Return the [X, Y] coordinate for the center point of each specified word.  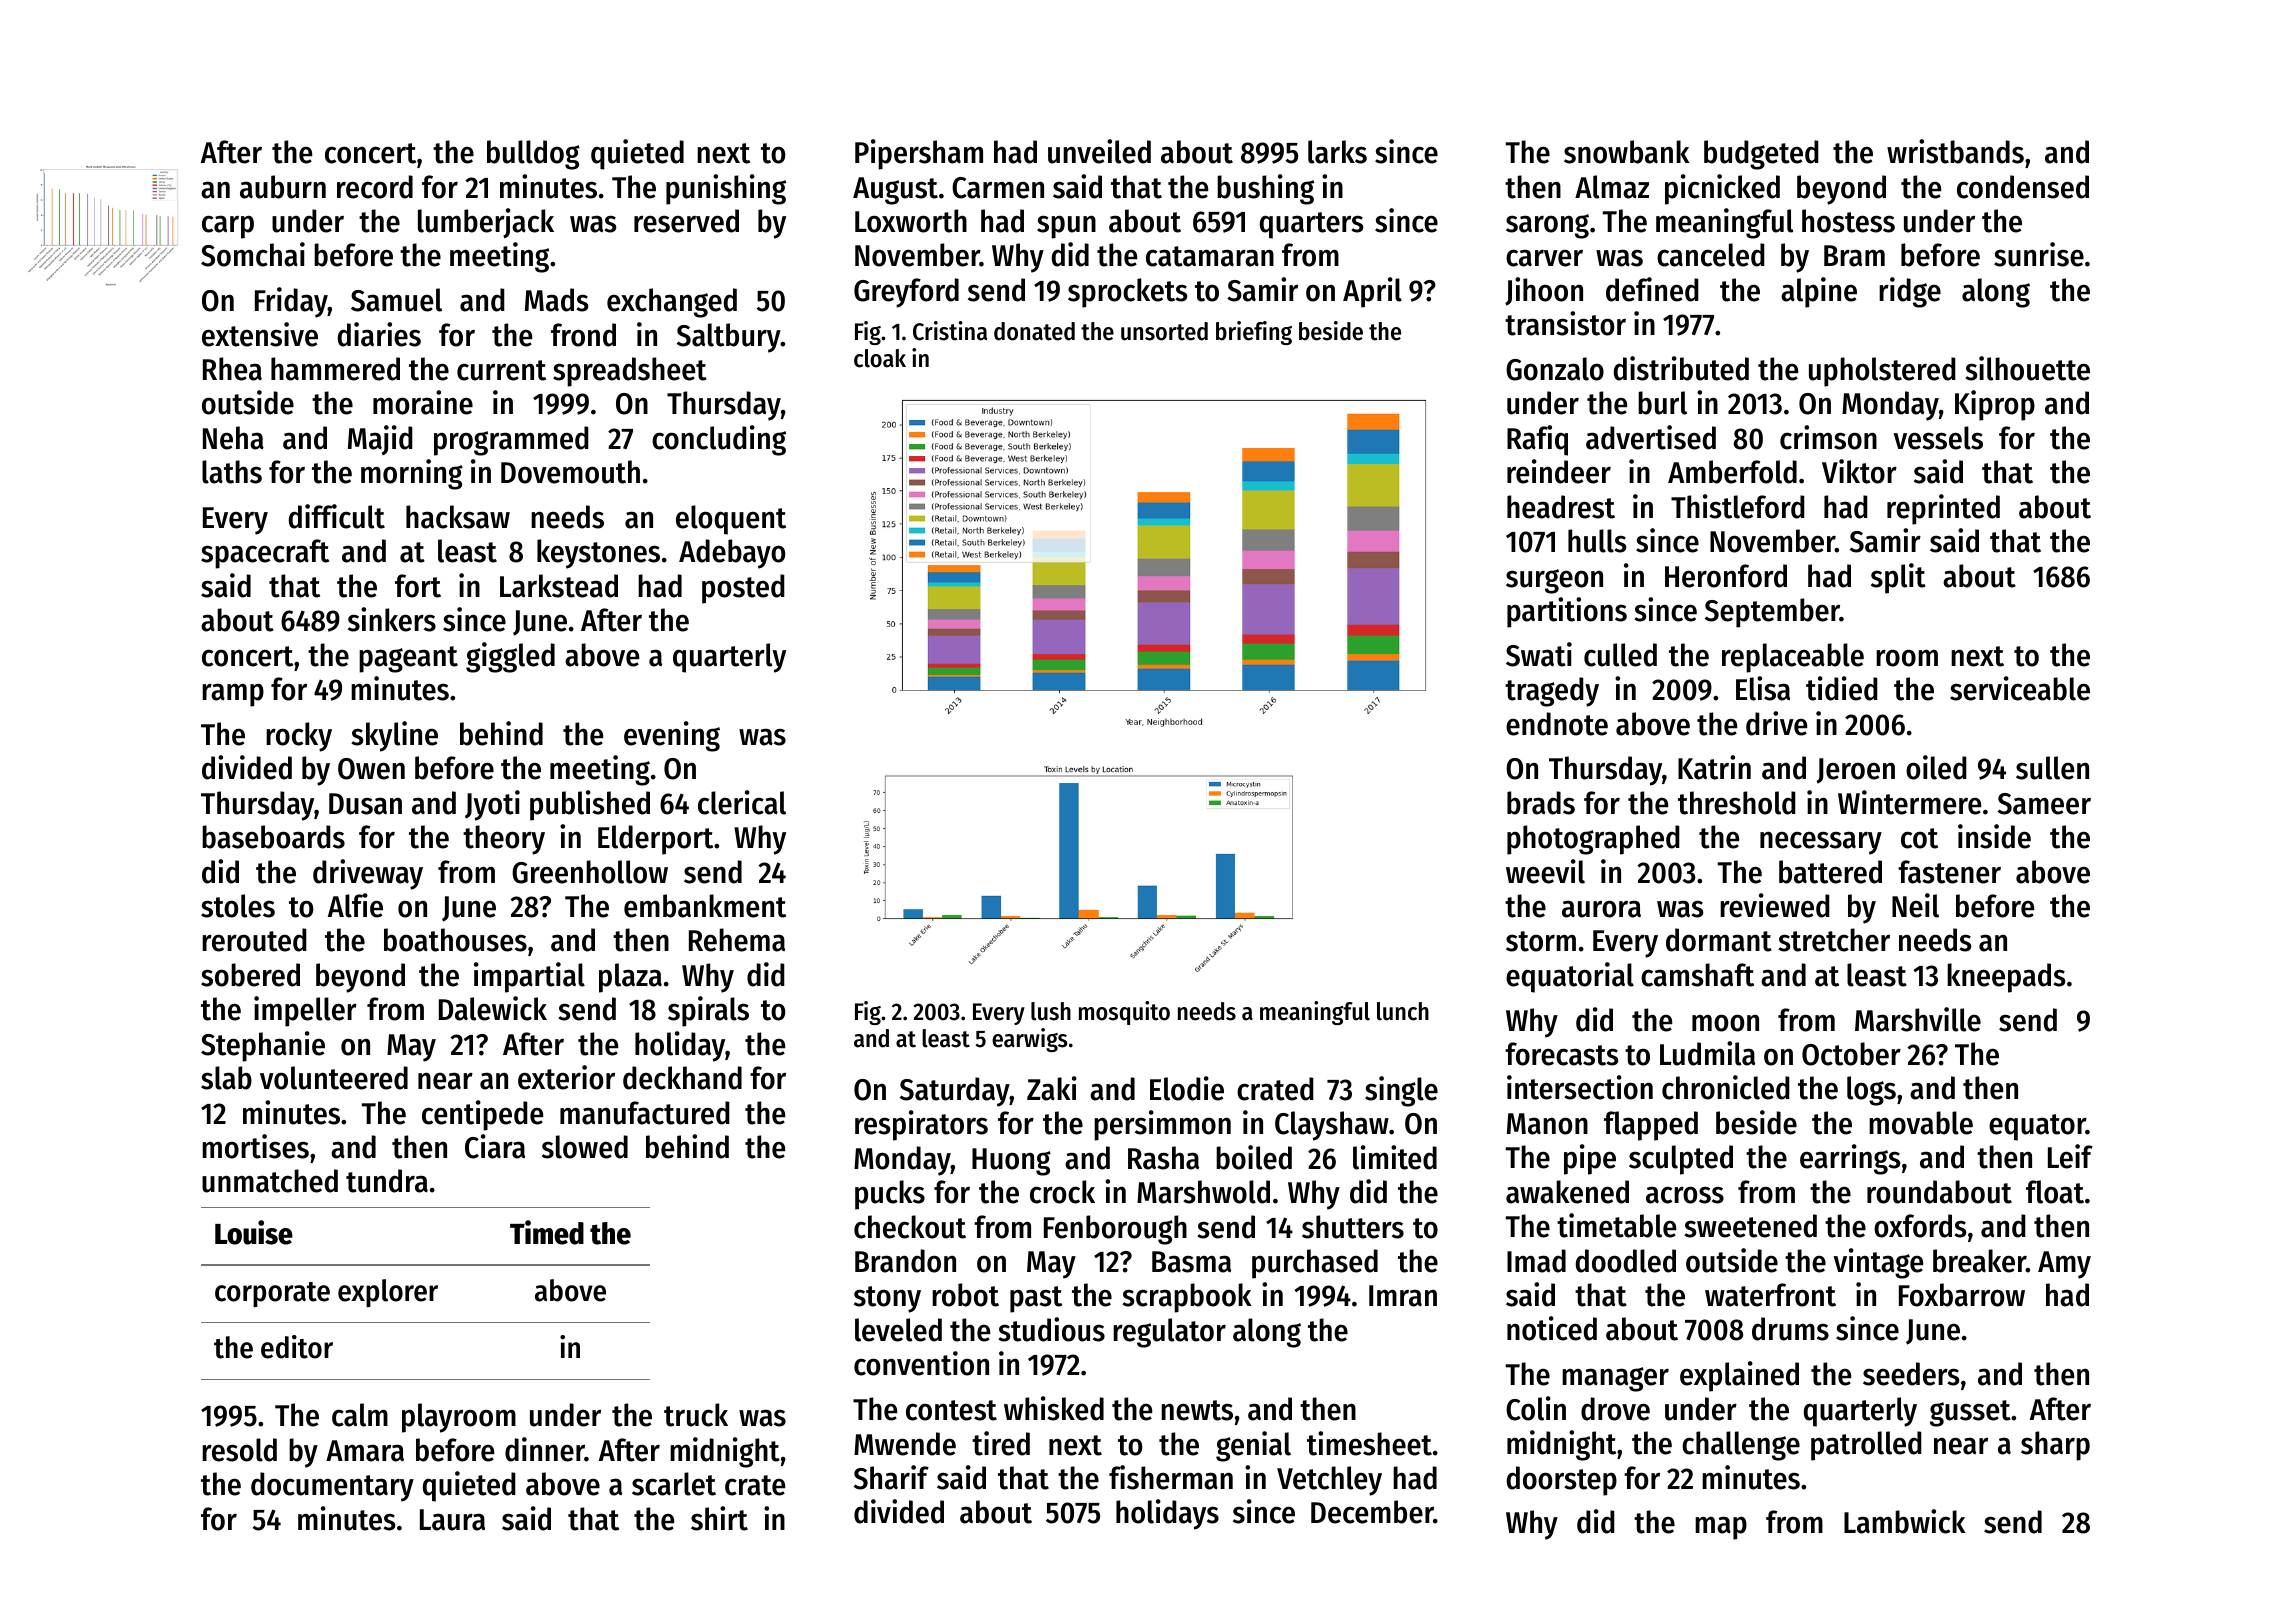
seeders [1911, 1374]
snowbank [1626, 152]
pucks [890, 1195]
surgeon [1554, 581]
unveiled [1099, 151]
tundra [387, 1181]
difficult [337, 516]
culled [1620, 655]
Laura [452, 1520]
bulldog [533, 155]
